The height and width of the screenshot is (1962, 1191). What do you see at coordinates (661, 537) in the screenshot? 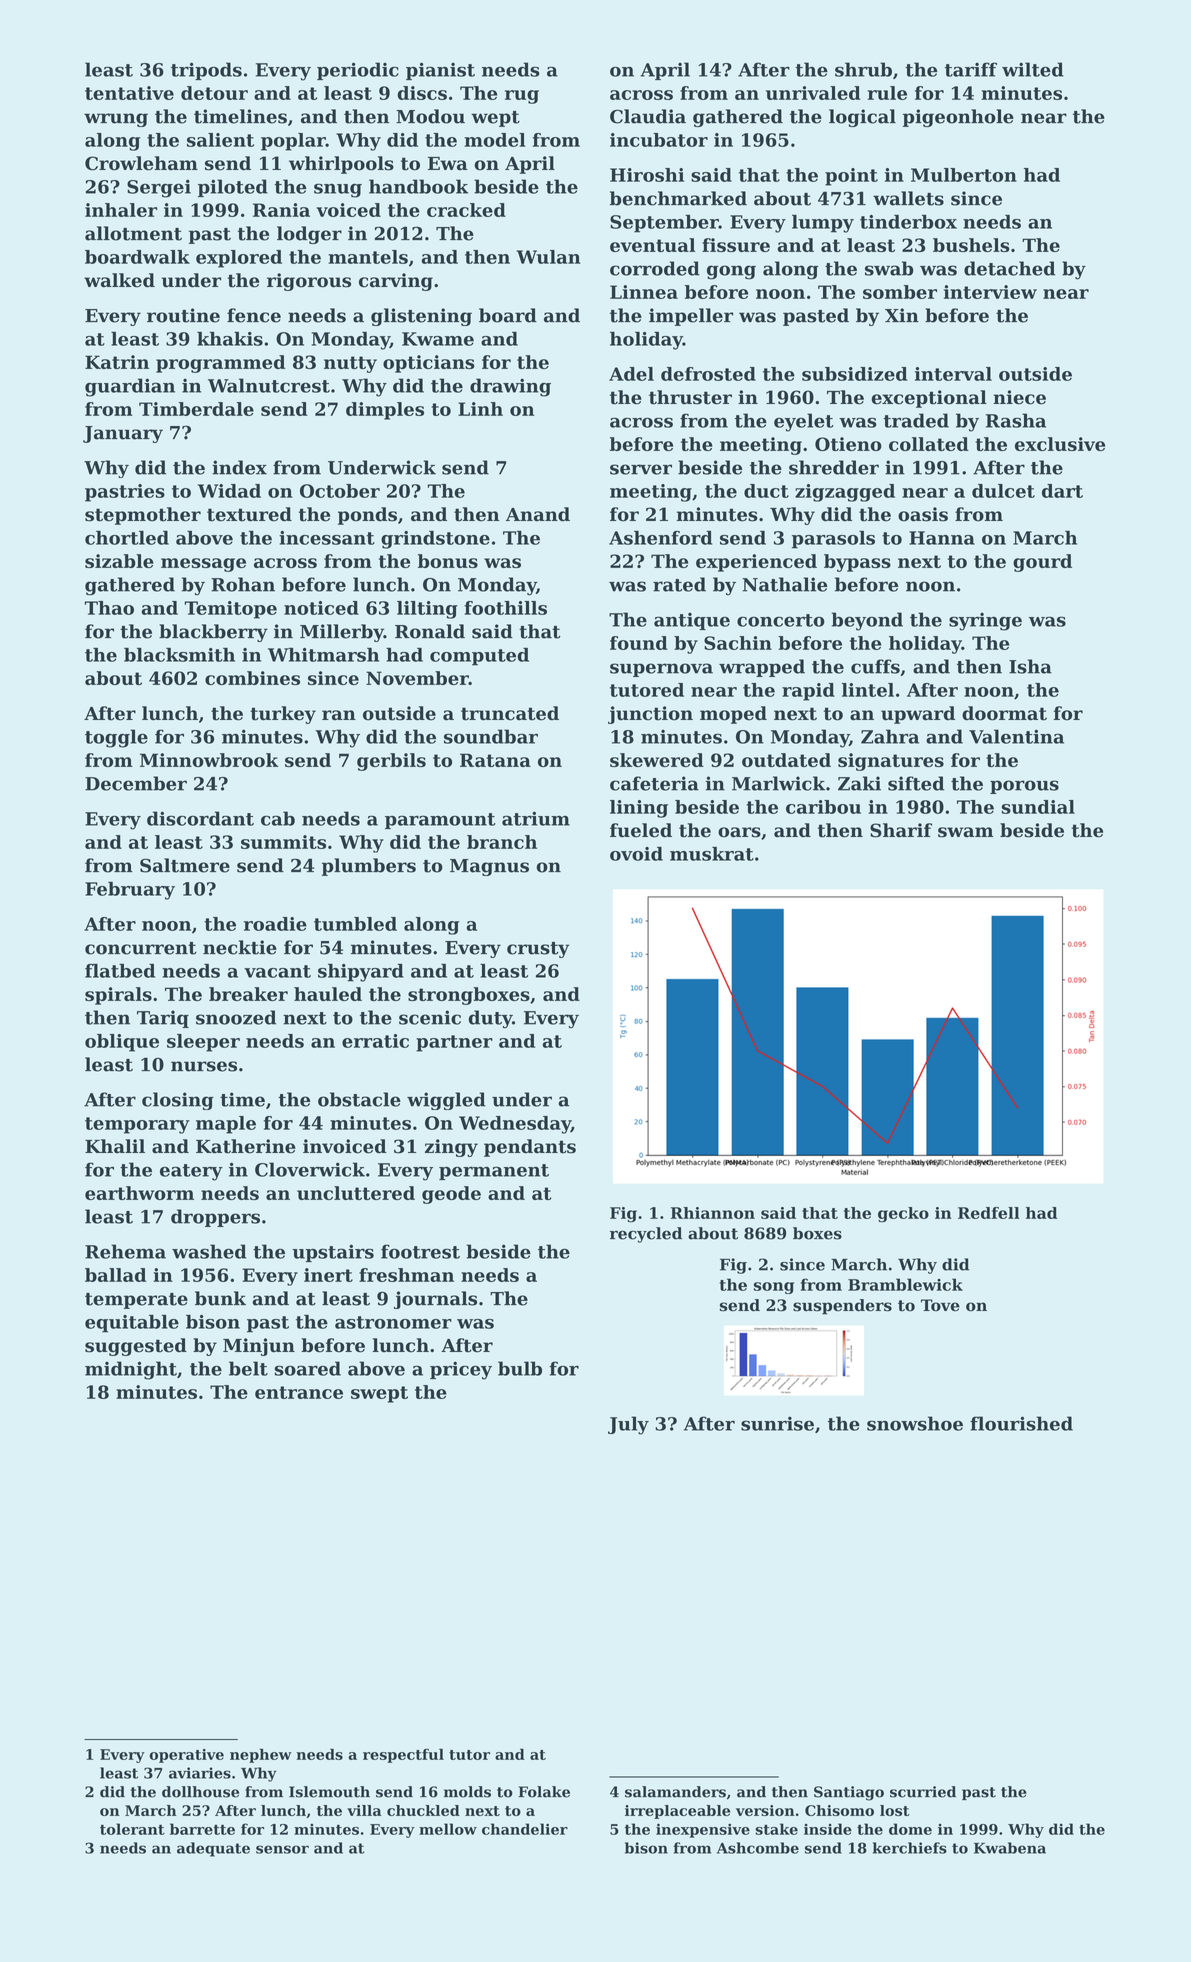
I see `Ashenford` at bounding box center [661, 537].
